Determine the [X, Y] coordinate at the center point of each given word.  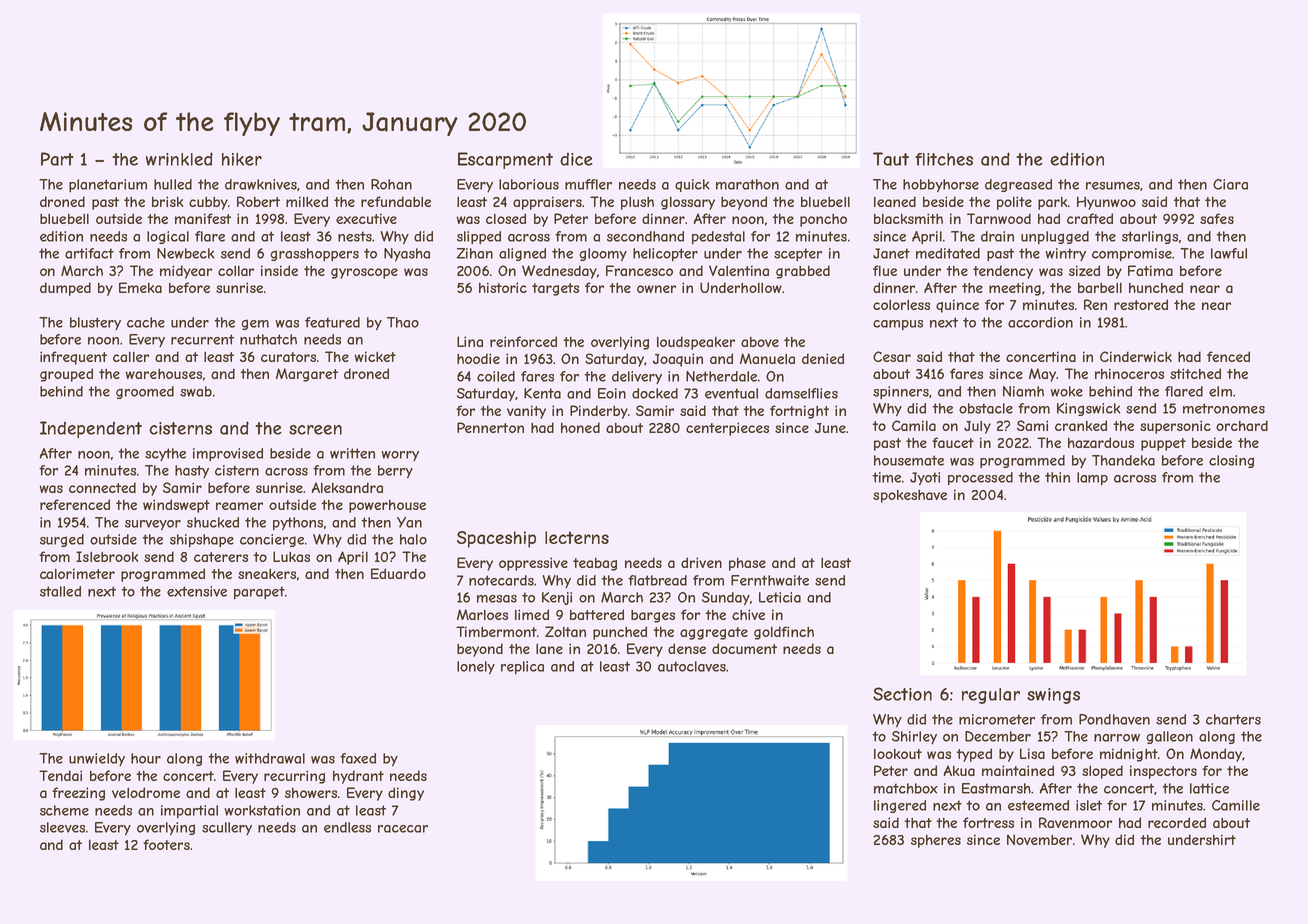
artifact [89, 253]
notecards [501, 580]
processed [980, 479]
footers [166, 844]
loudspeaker [696, 343]
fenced [1228, 356]
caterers [221, 557]
